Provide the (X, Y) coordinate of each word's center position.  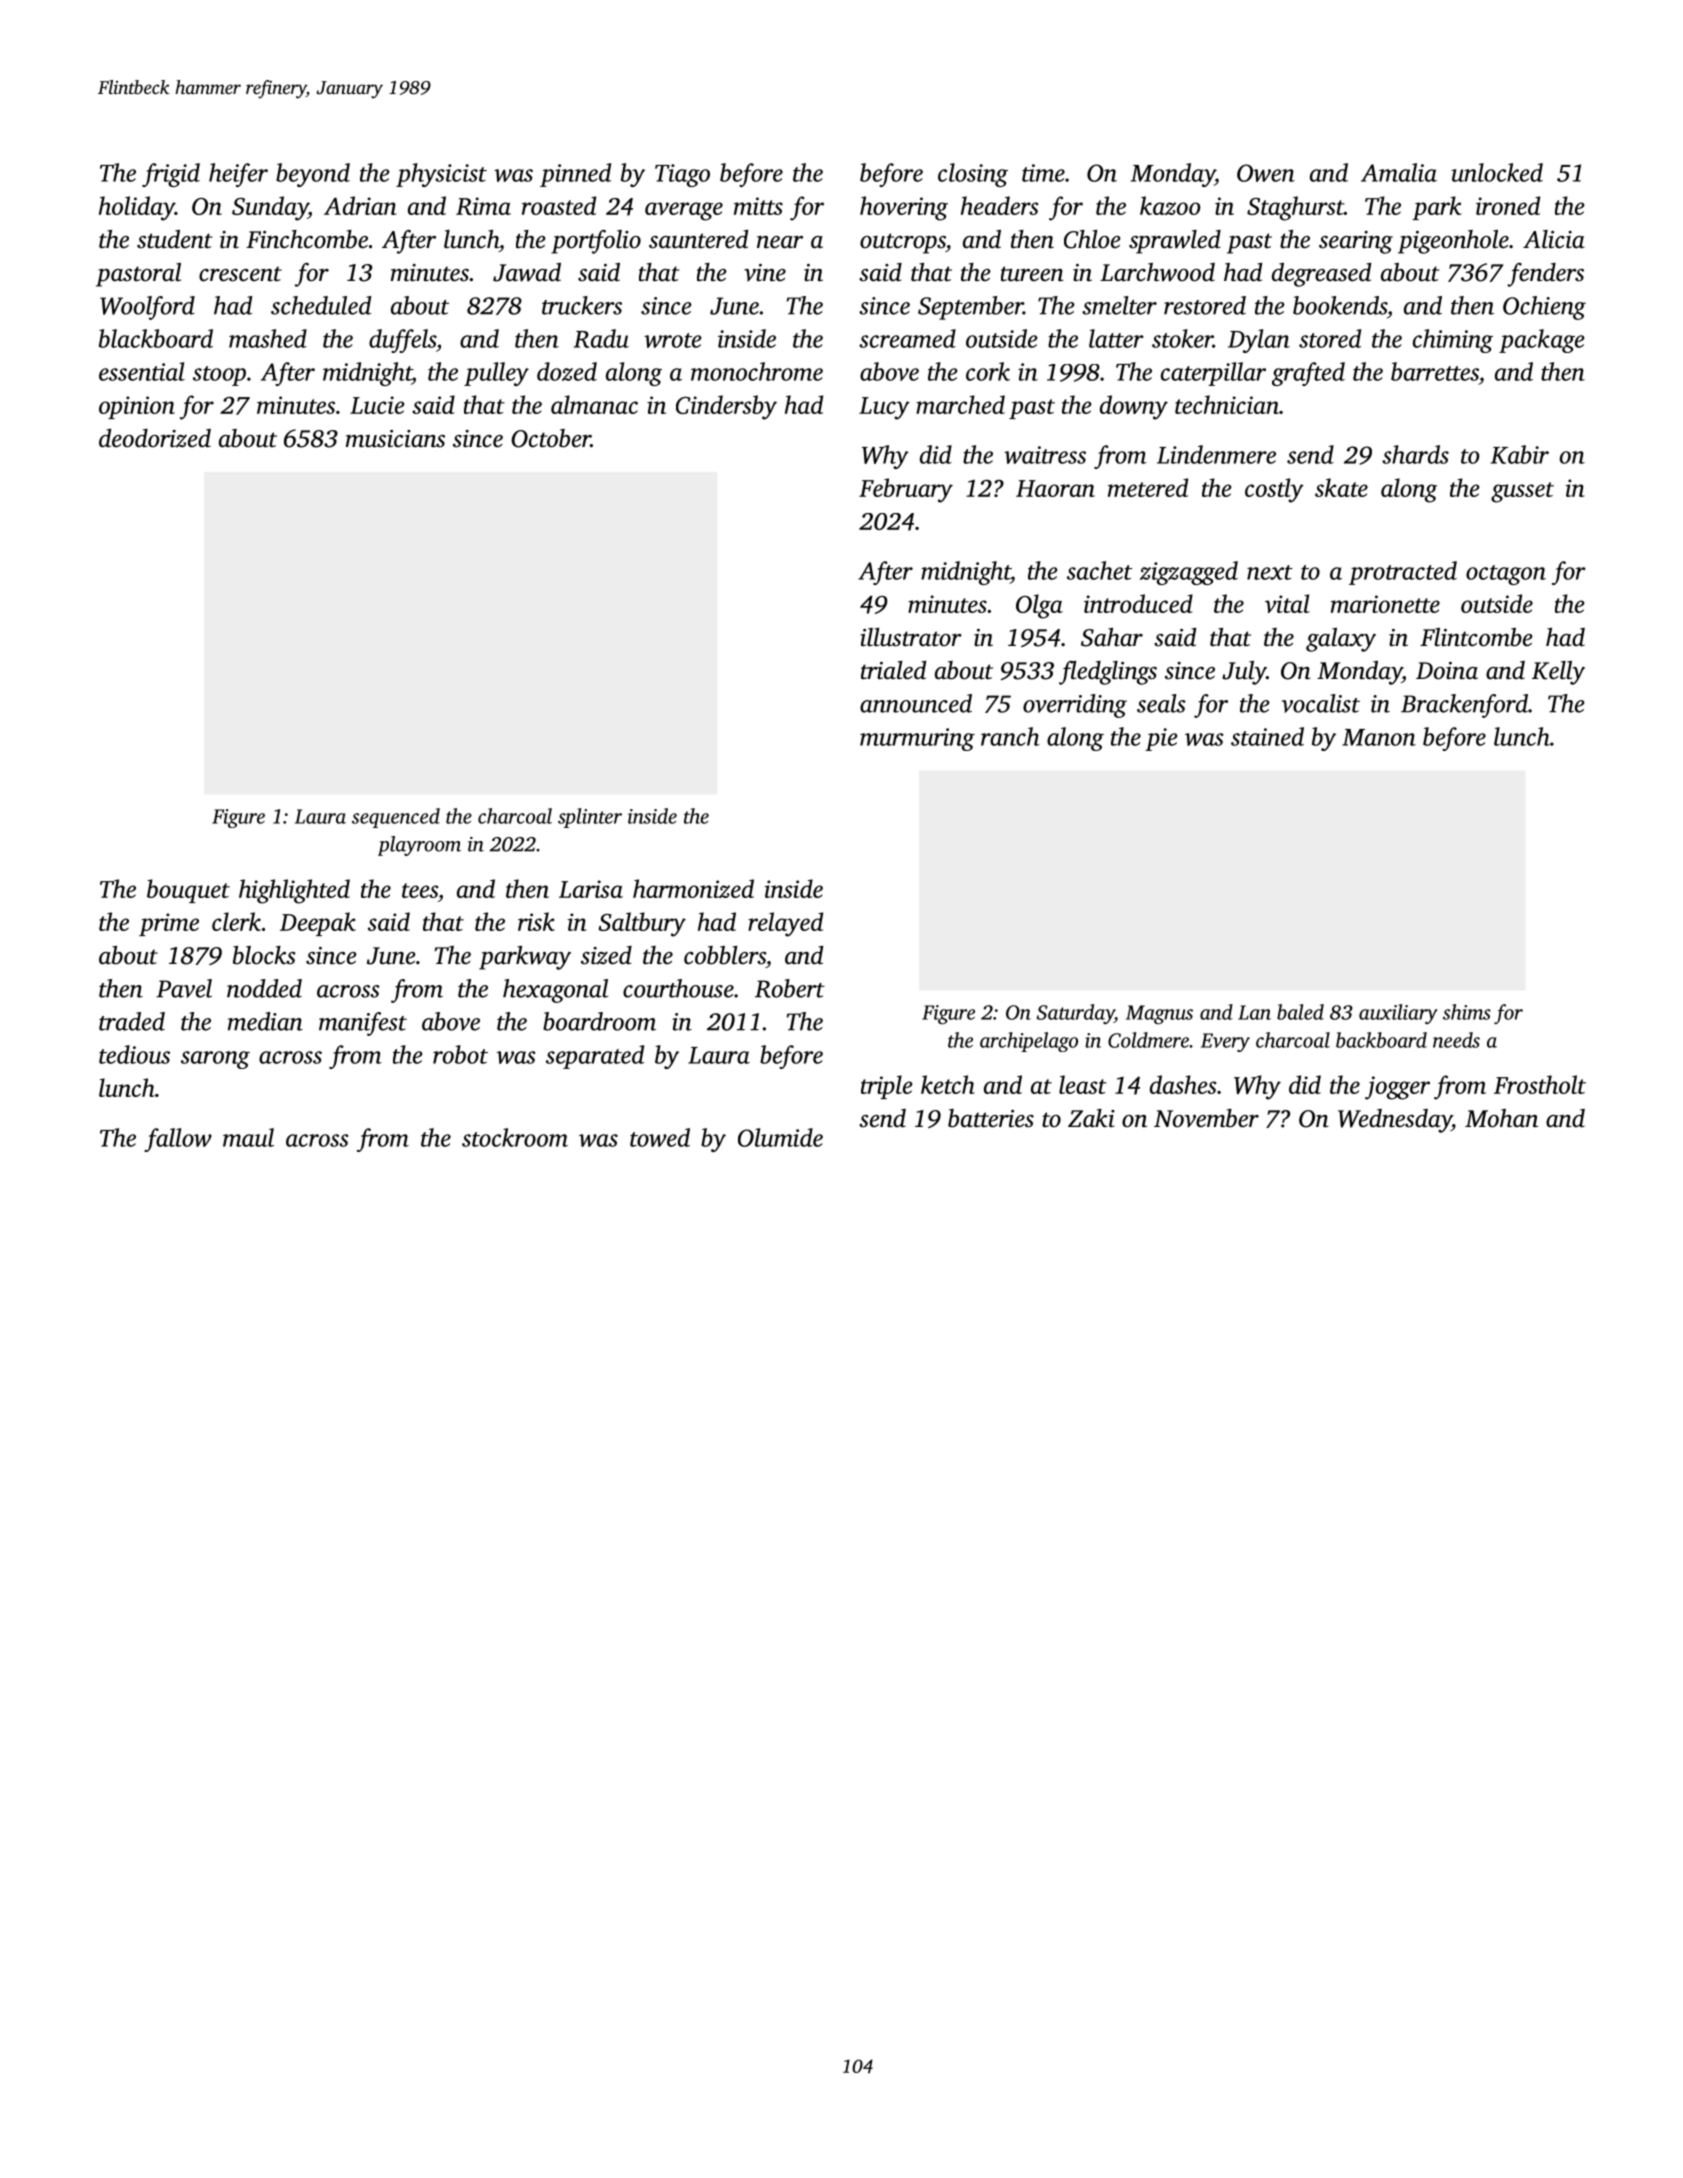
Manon (1379, 737)
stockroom (515, 1137)
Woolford (147, 308)
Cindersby (726, 407)
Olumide (780, 1137)
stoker (1182, 338)
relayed (785, 924)
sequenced (396, 818)
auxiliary (1398, 1014)
